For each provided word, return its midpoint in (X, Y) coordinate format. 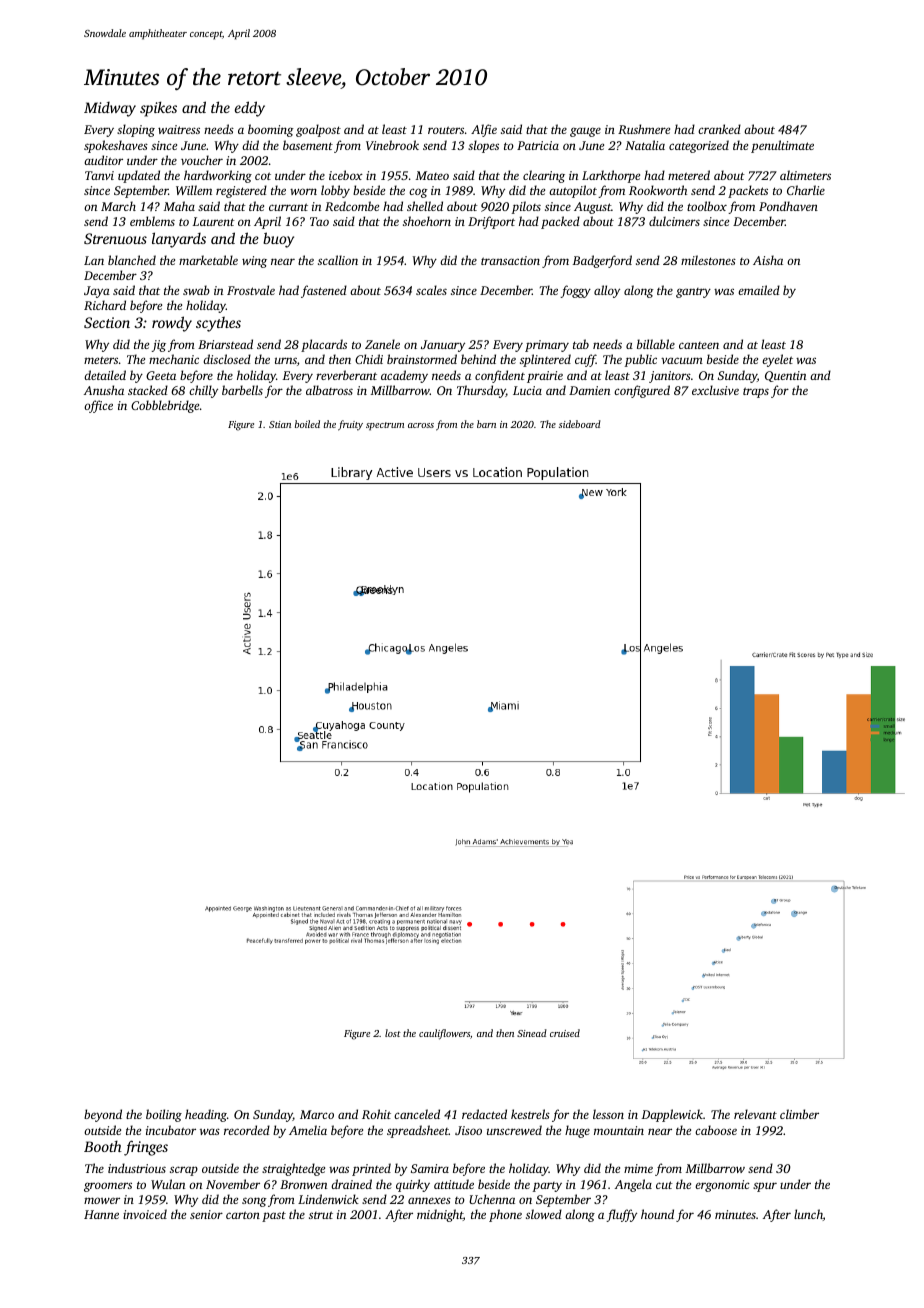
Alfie (484, 130)
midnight (440, 1215)
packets (748, 191)
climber (799, 1114)
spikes (158, 109)
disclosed (227, 359)
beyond (103, 1115)
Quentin (785, 376)
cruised (565, 1033)
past (274, 1216)
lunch (808, 1214)
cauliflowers (444, 1034)
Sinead (532, 1033)
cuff (585, 360)
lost (393, 1033)
